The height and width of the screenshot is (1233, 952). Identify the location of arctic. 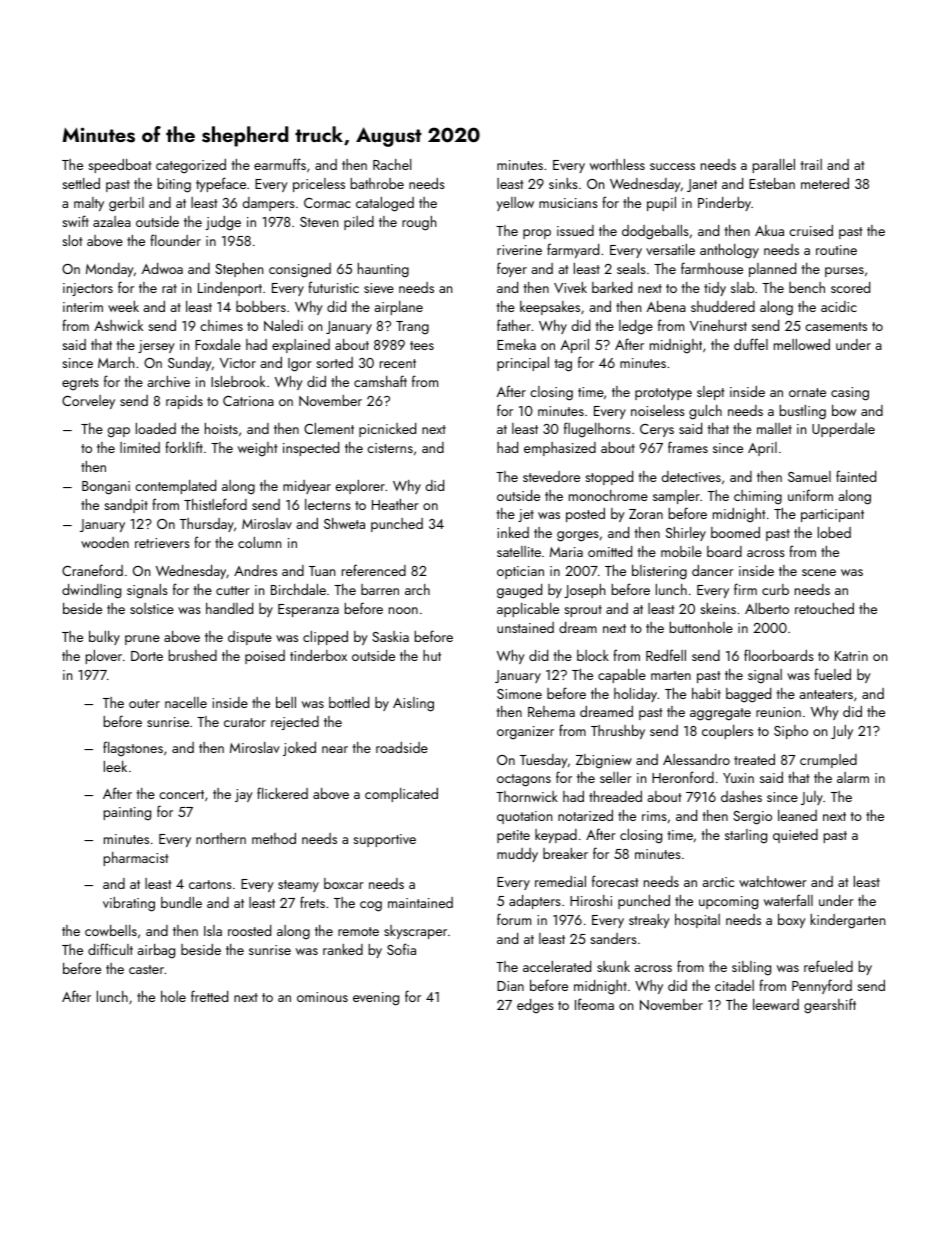
(718, 882).
